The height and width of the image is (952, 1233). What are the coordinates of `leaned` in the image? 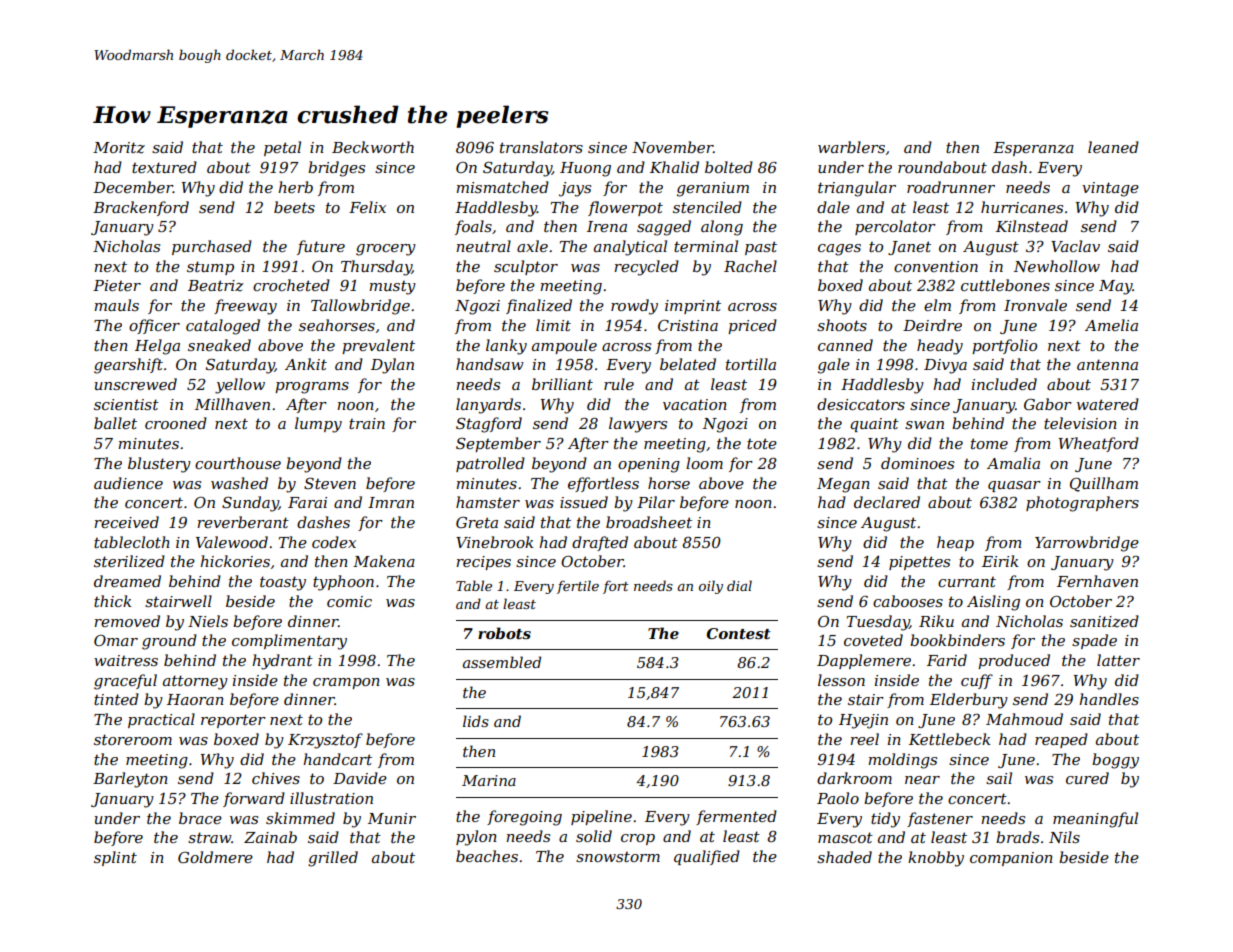 It's located at (1113, 147).
